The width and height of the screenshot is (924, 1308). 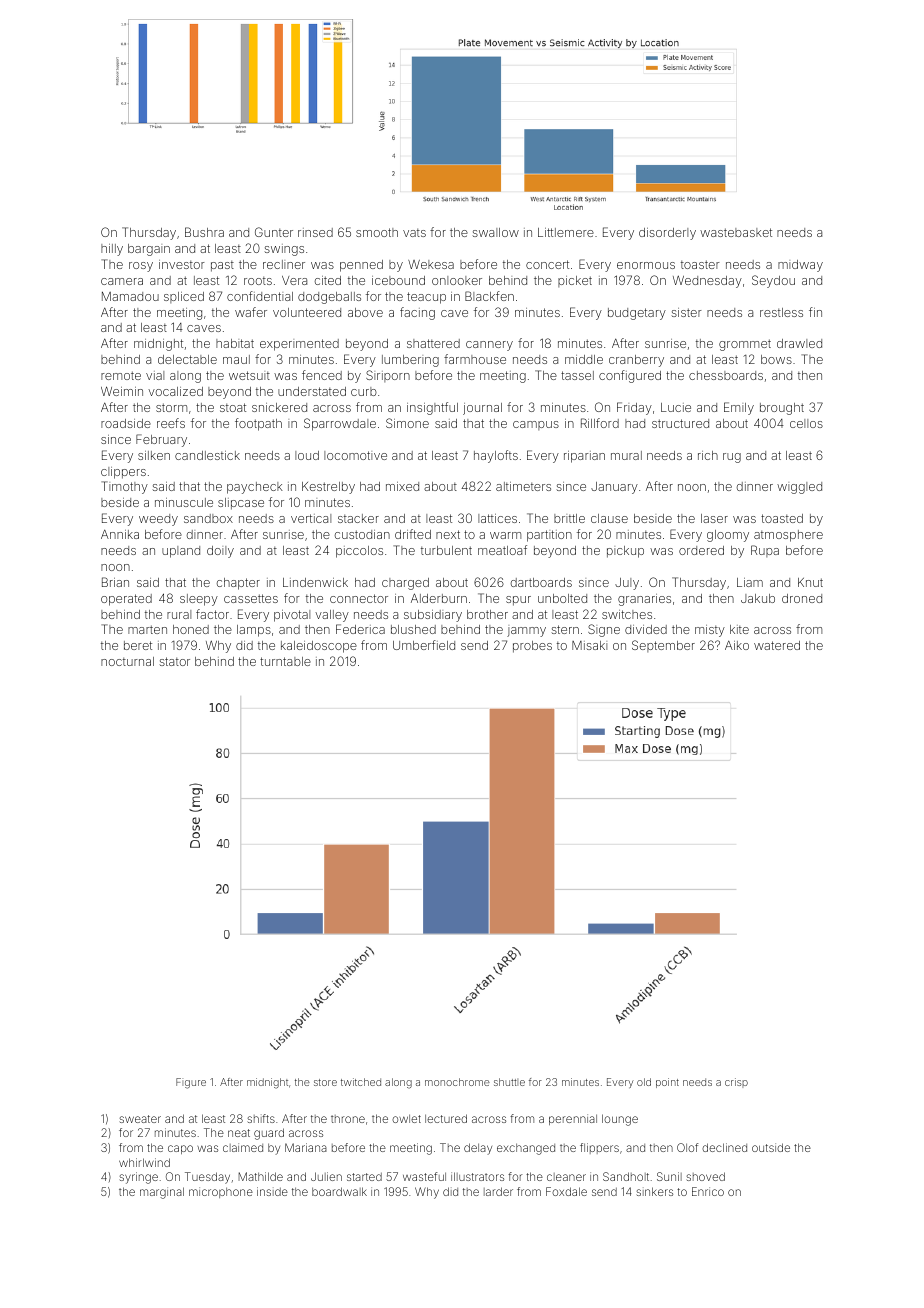 I want to click on farmhouse, so click(x=475, y=359).
